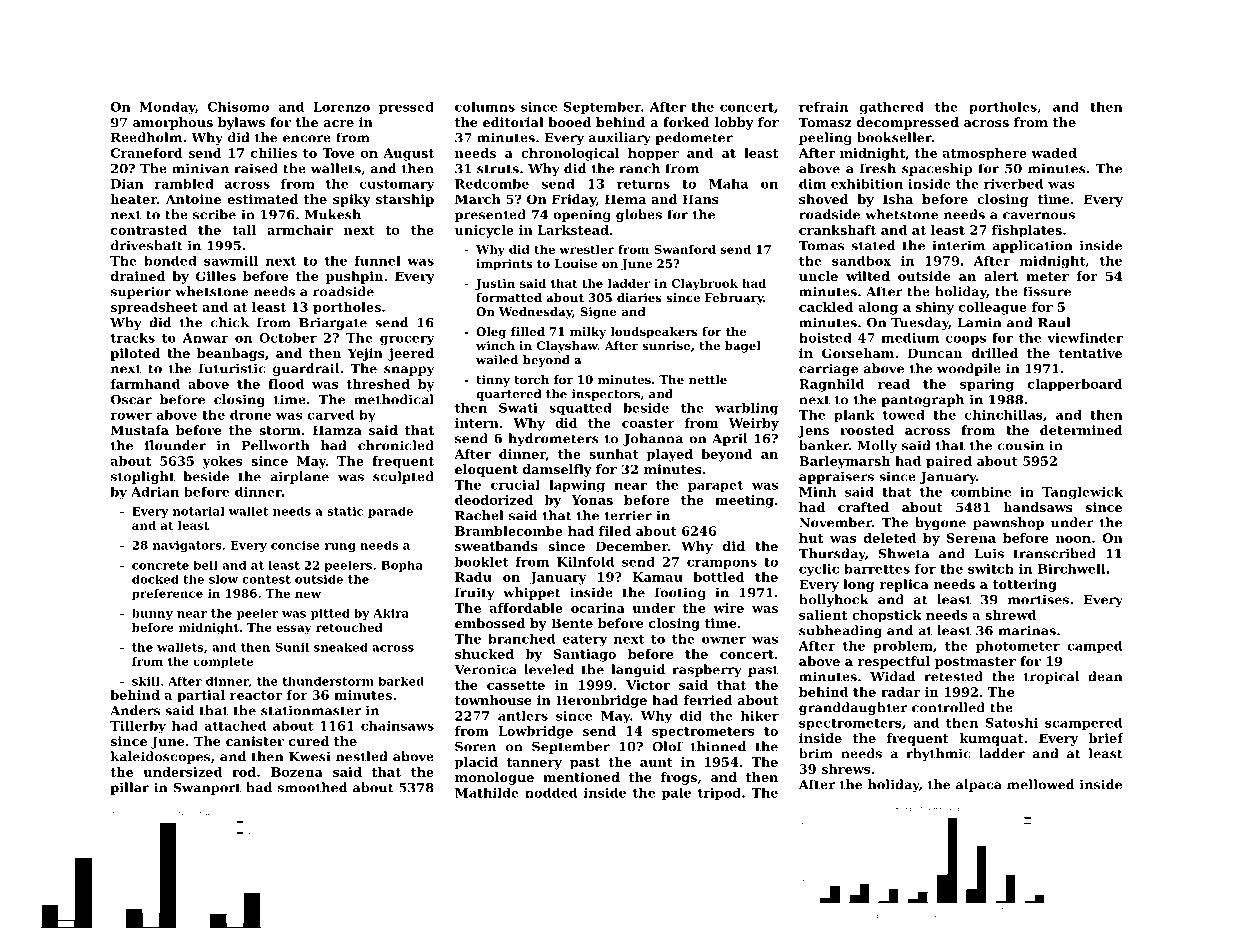 This document has width=1233, height=952. Describe the element at coordinates (1027, 231) in the document. I see `fishplates` at that location.
